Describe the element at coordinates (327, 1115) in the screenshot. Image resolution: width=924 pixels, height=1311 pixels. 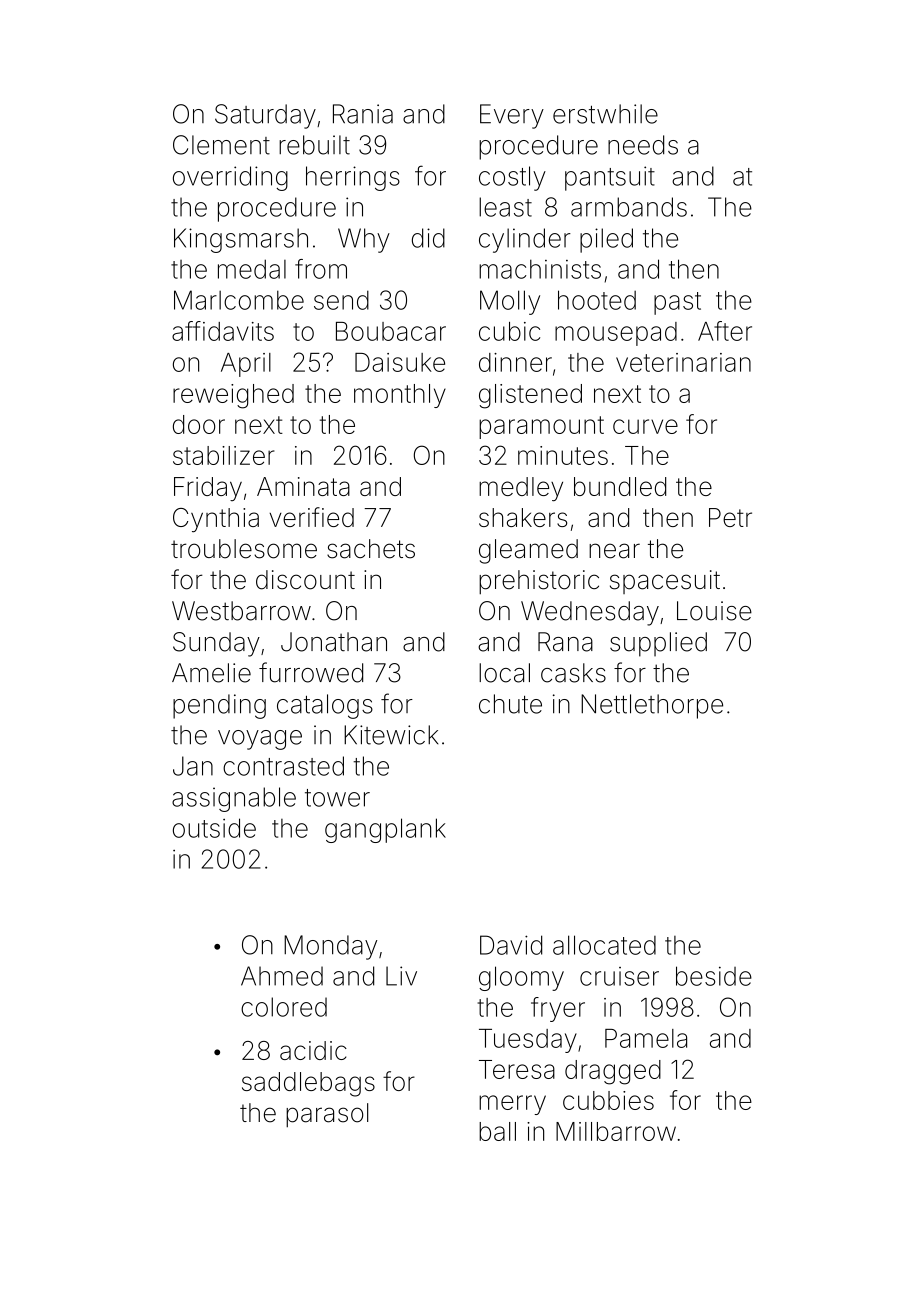
I see `parasol` at that location.
